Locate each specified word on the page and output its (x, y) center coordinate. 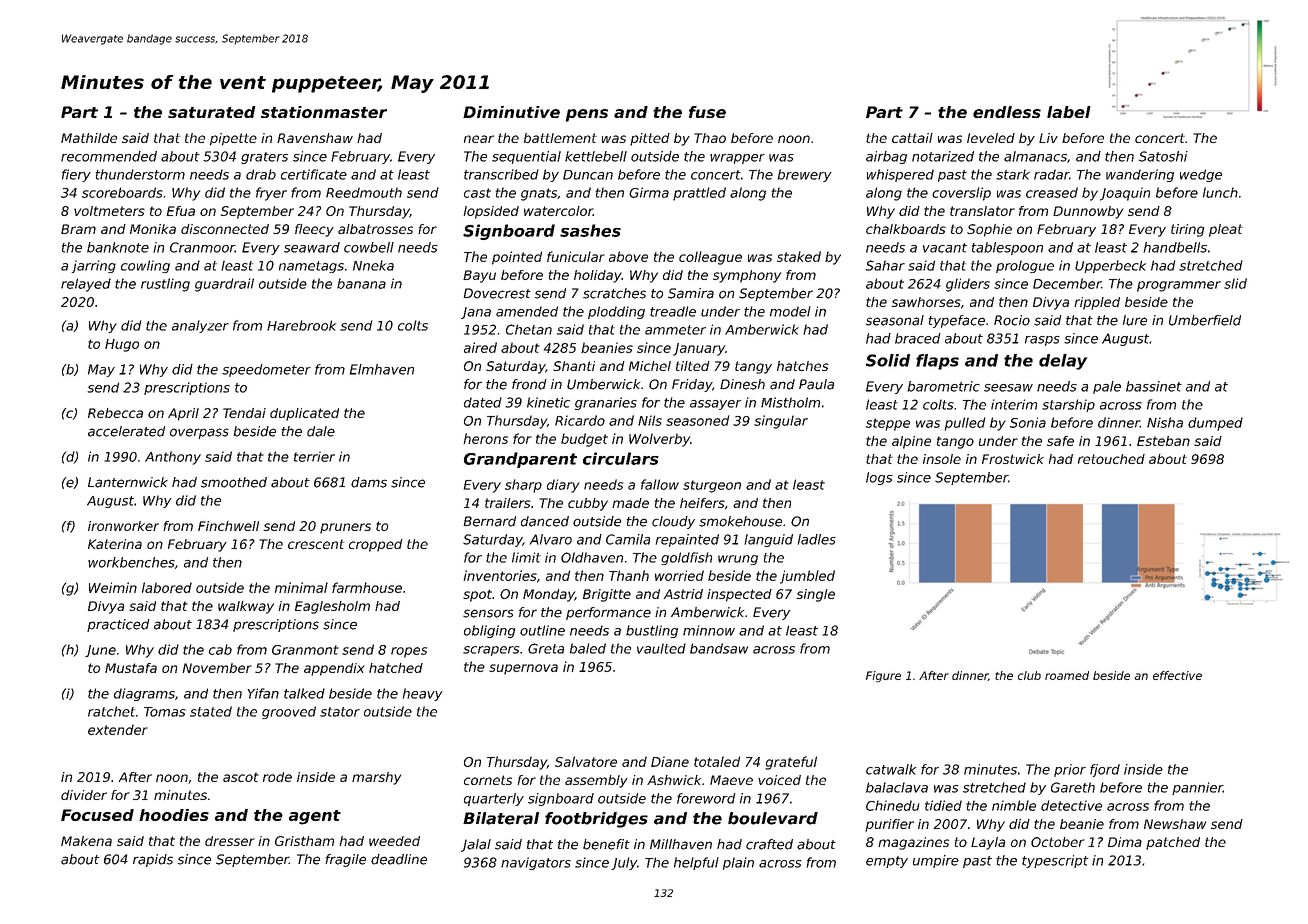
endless (1007, 112)
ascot (241, 777)
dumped (1215, 424)
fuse (707, 112)
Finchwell (228, 526)
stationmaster (324, 112)
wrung (738, 560)
